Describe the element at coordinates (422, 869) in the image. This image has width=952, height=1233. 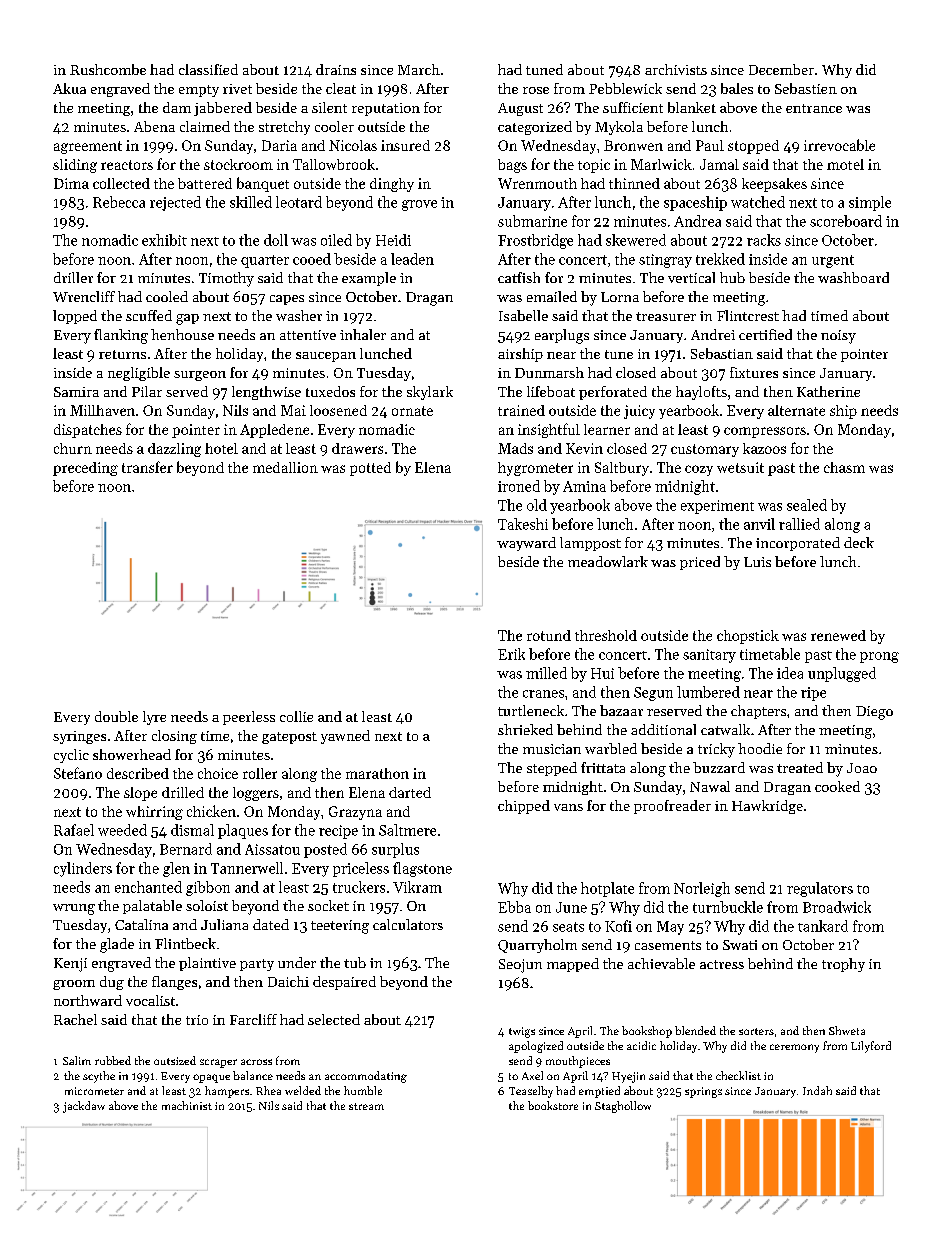
I see `flagstone` at that location.
